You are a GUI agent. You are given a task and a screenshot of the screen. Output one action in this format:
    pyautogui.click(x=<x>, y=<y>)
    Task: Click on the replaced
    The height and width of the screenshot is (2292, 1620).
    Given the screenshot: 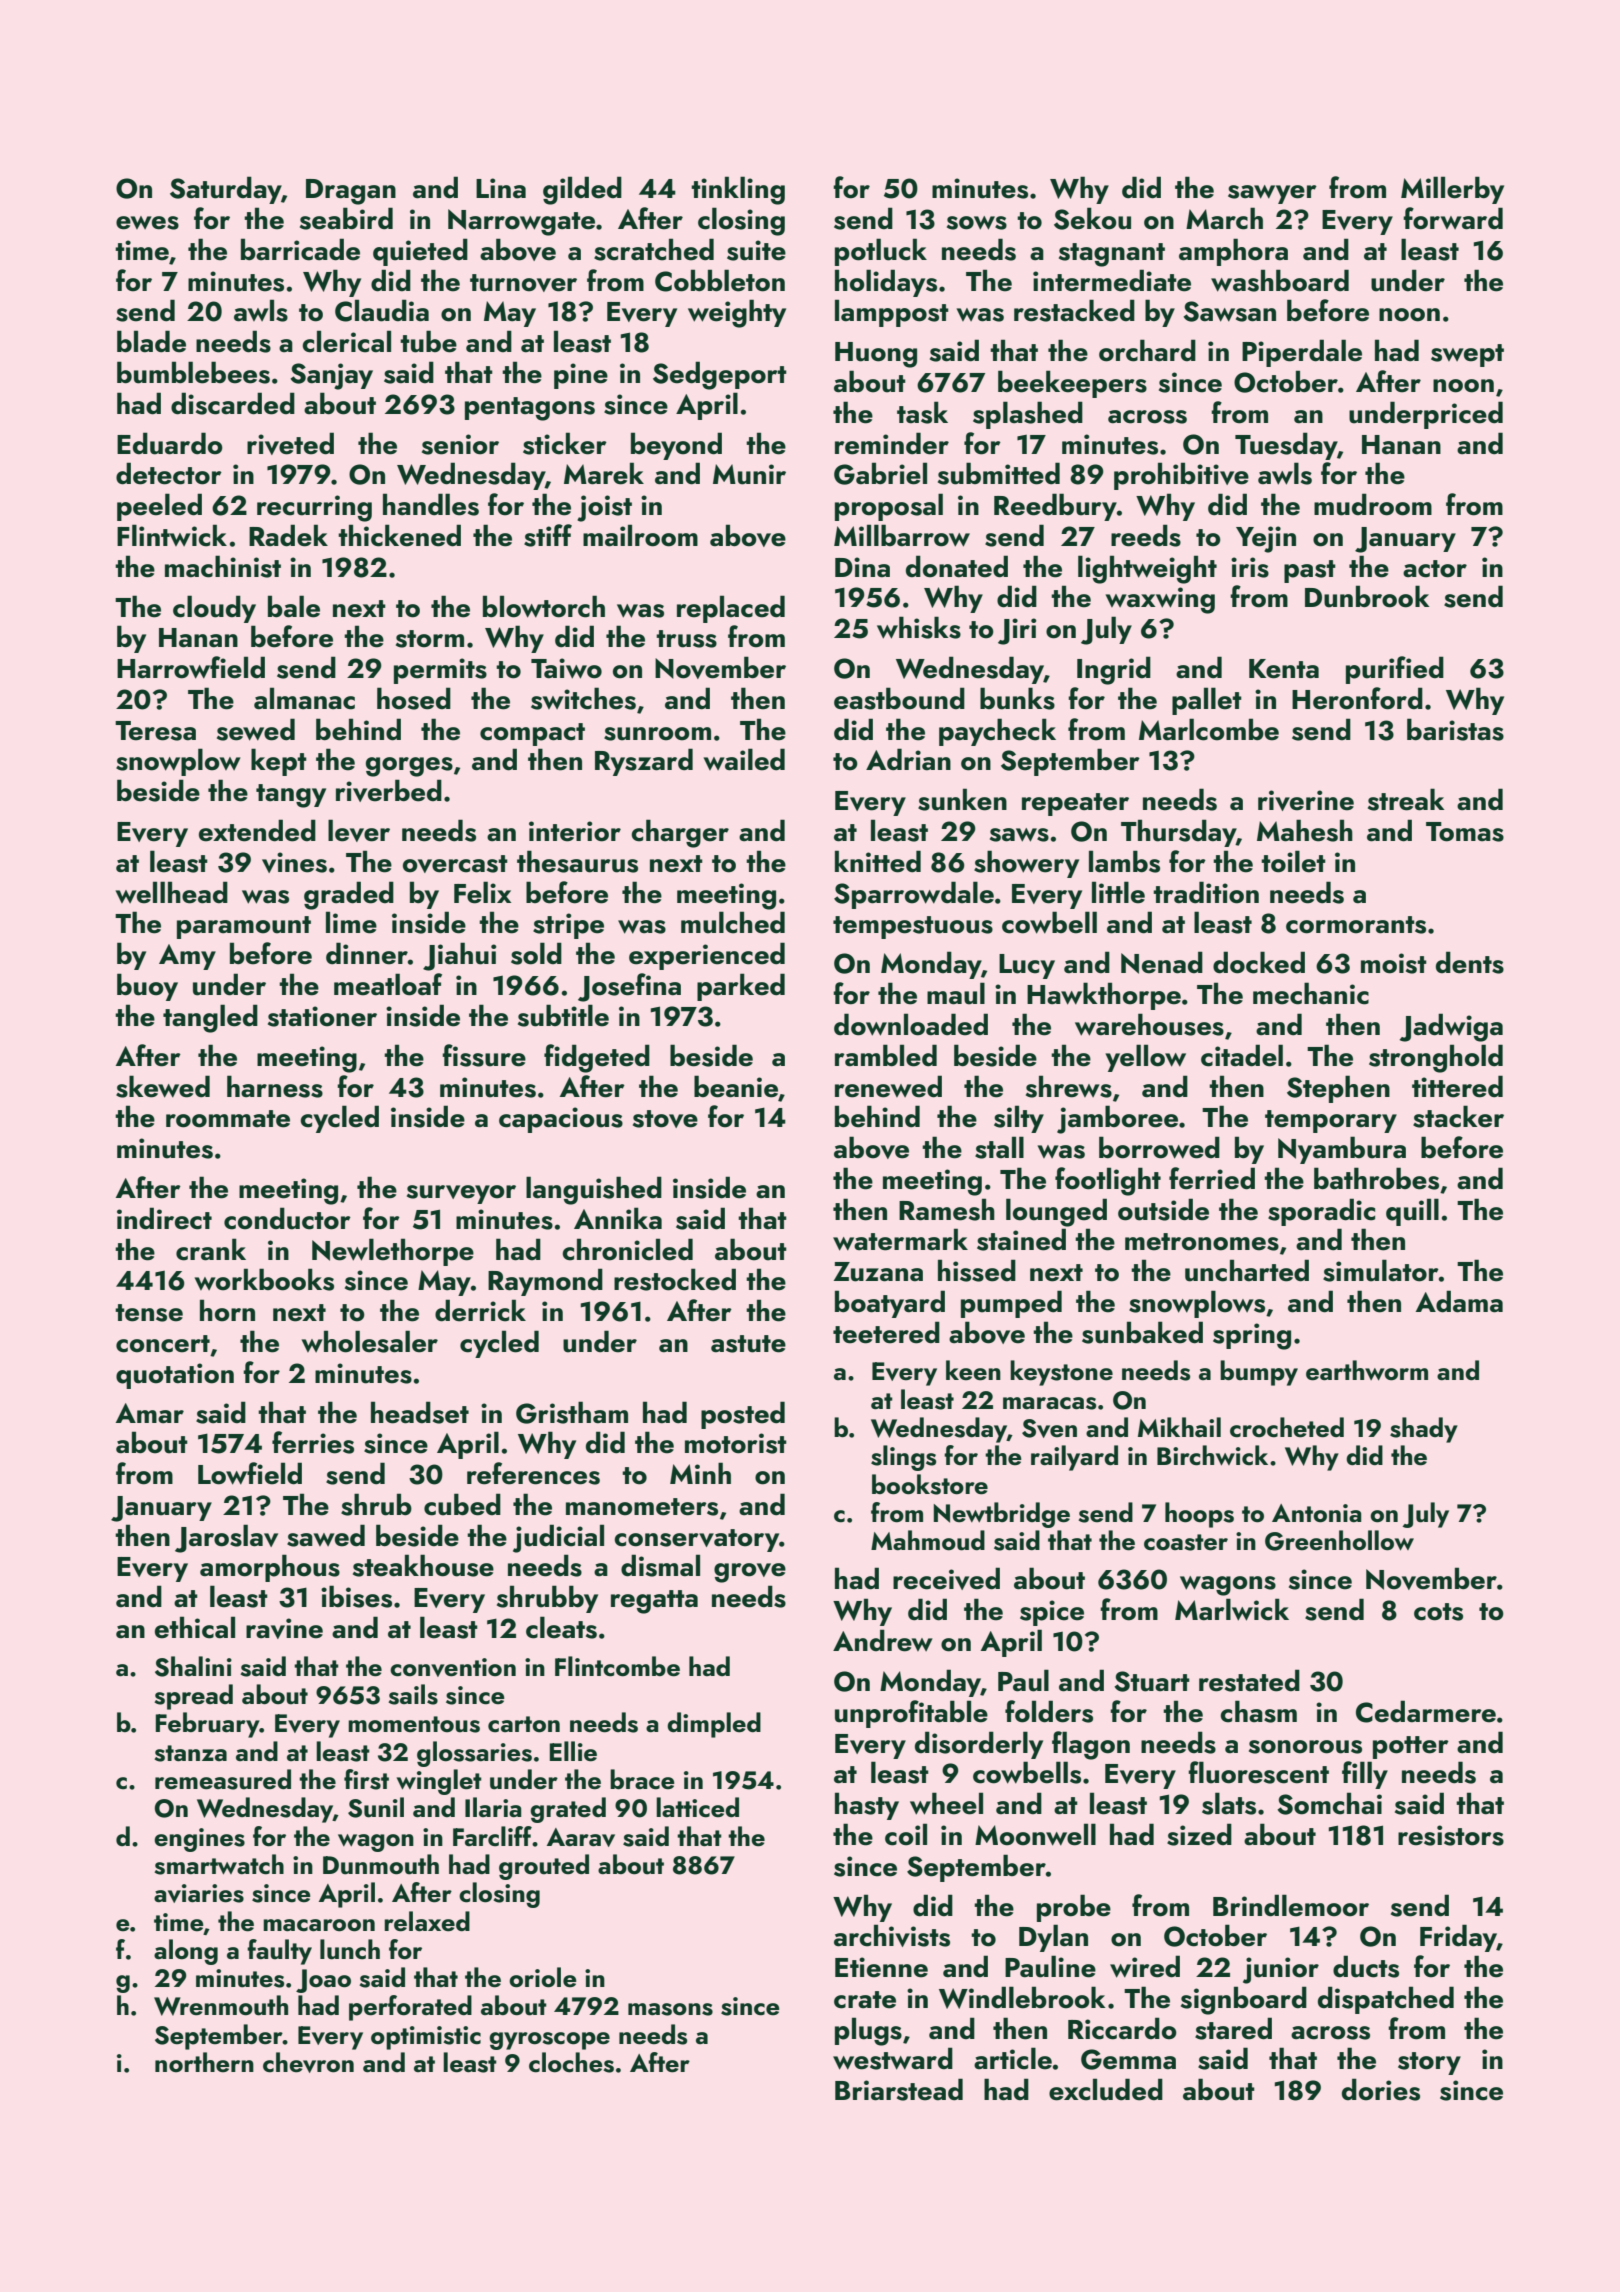 What is the action you would take?
    pyautogui.click(x=731, y=609)
